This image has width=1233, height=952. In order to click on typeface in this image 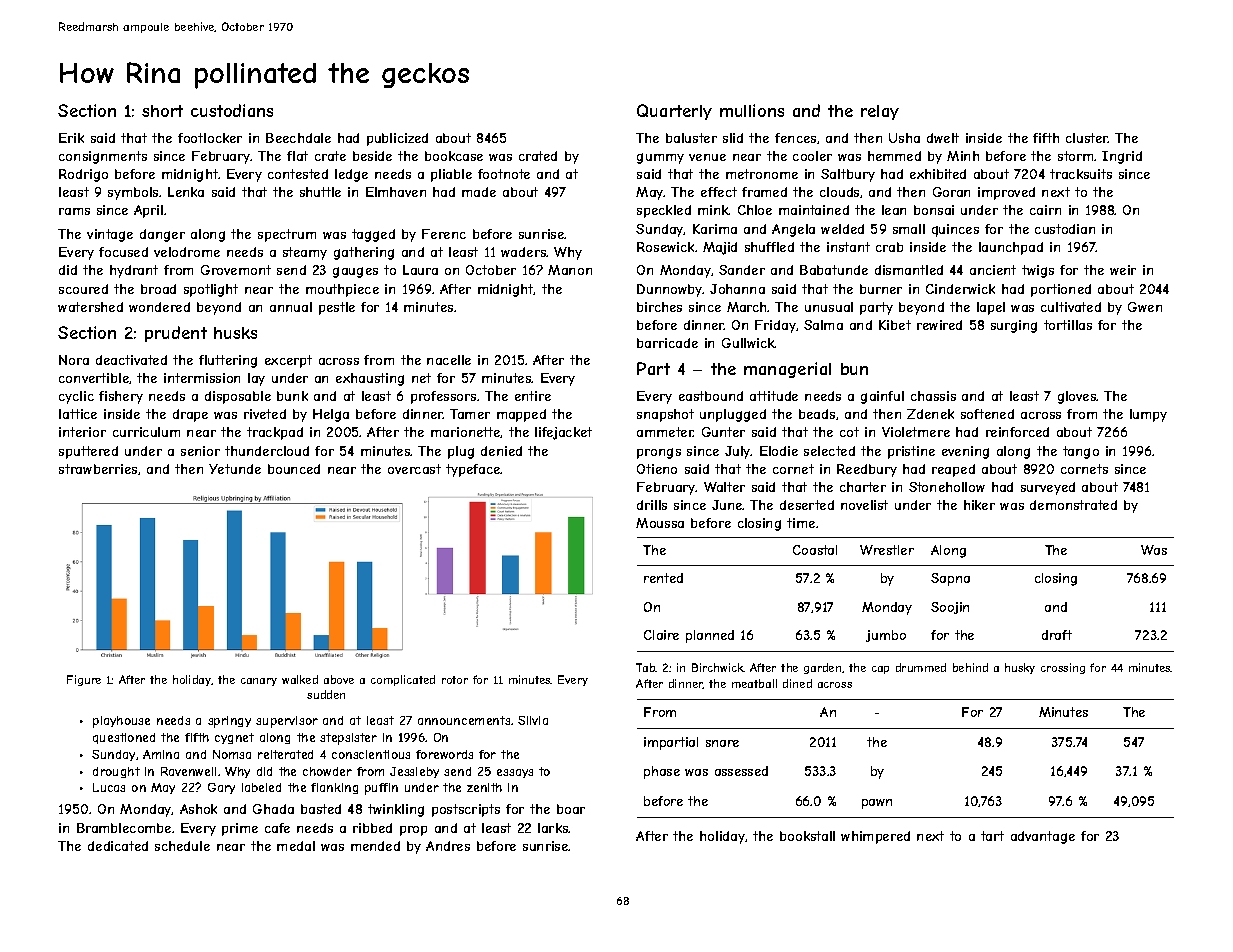, I will do `click(473, 470)`.
